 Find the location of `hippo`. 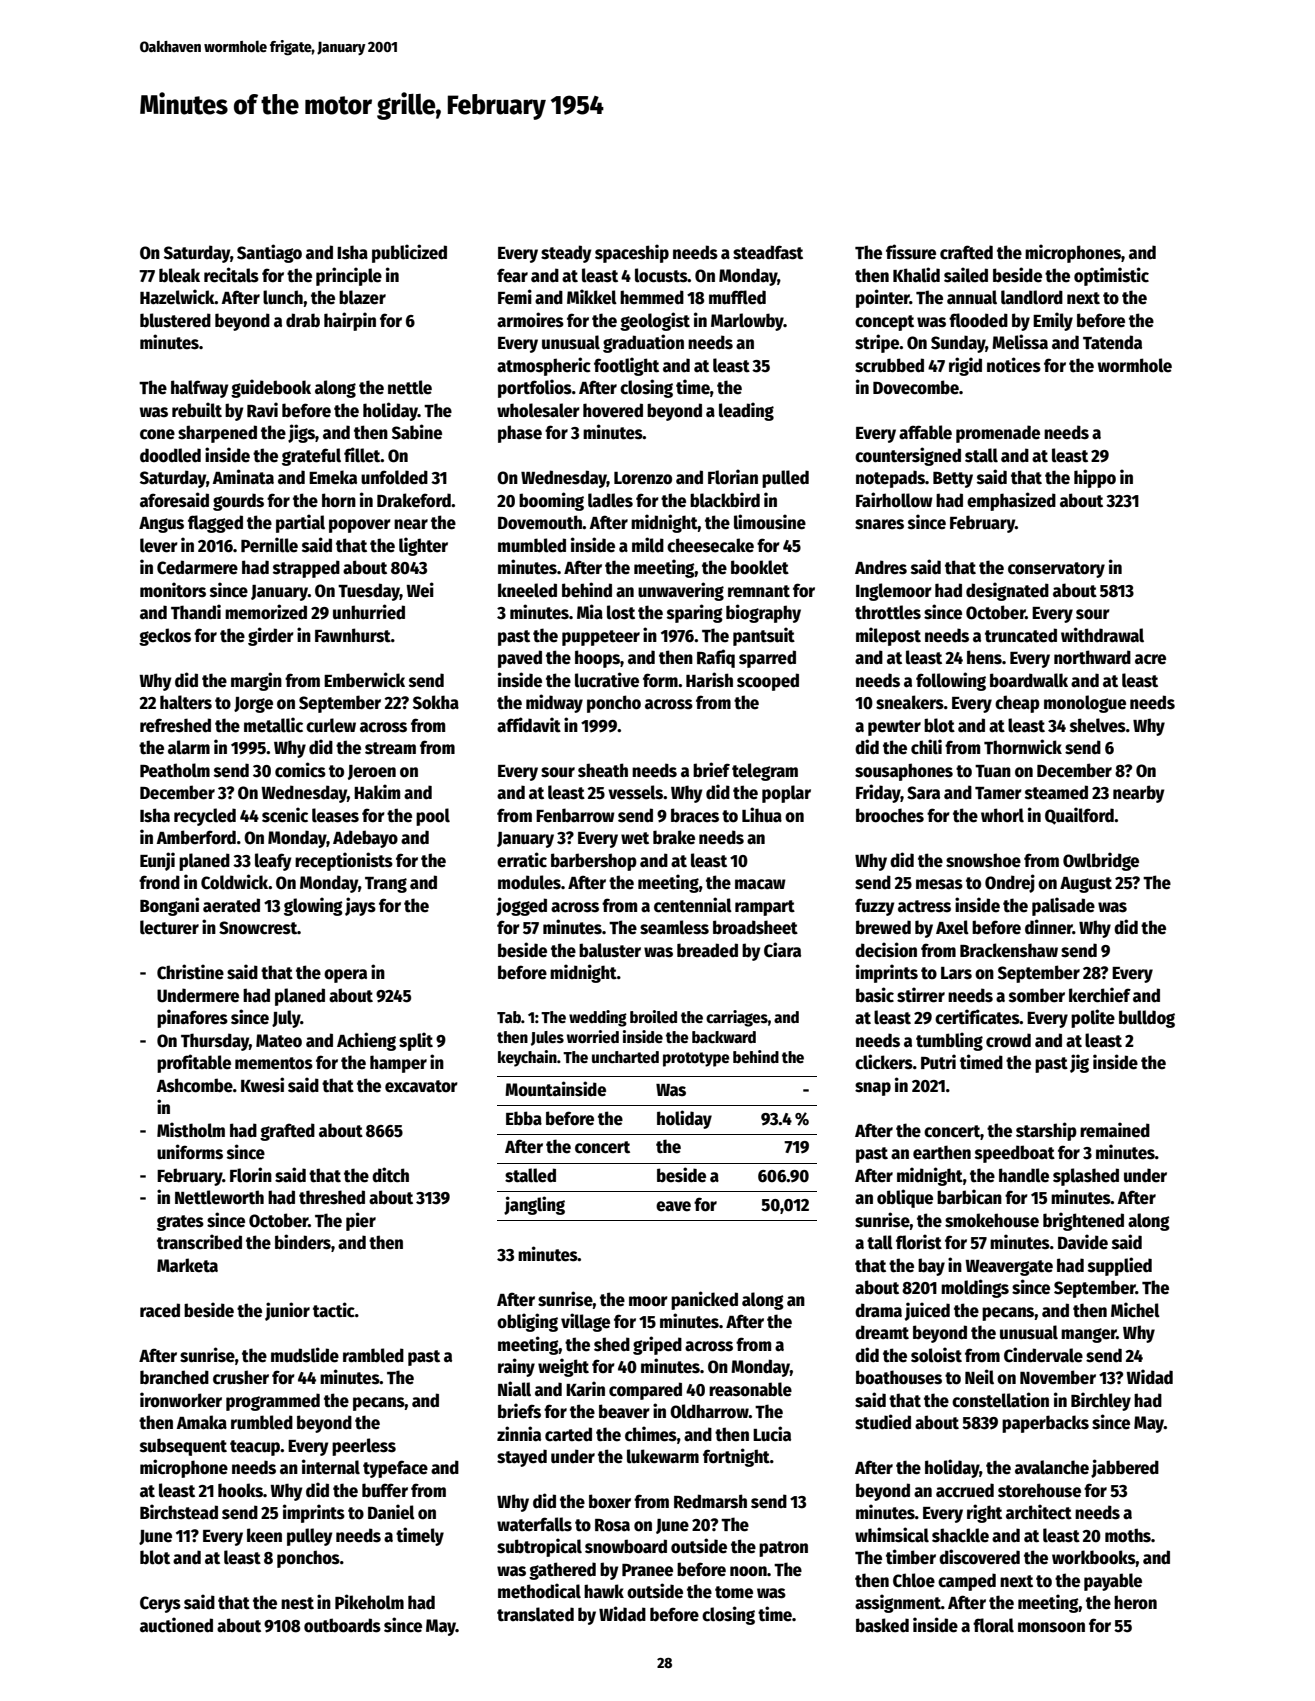

hippo is located at coordinates (1095, 478).
